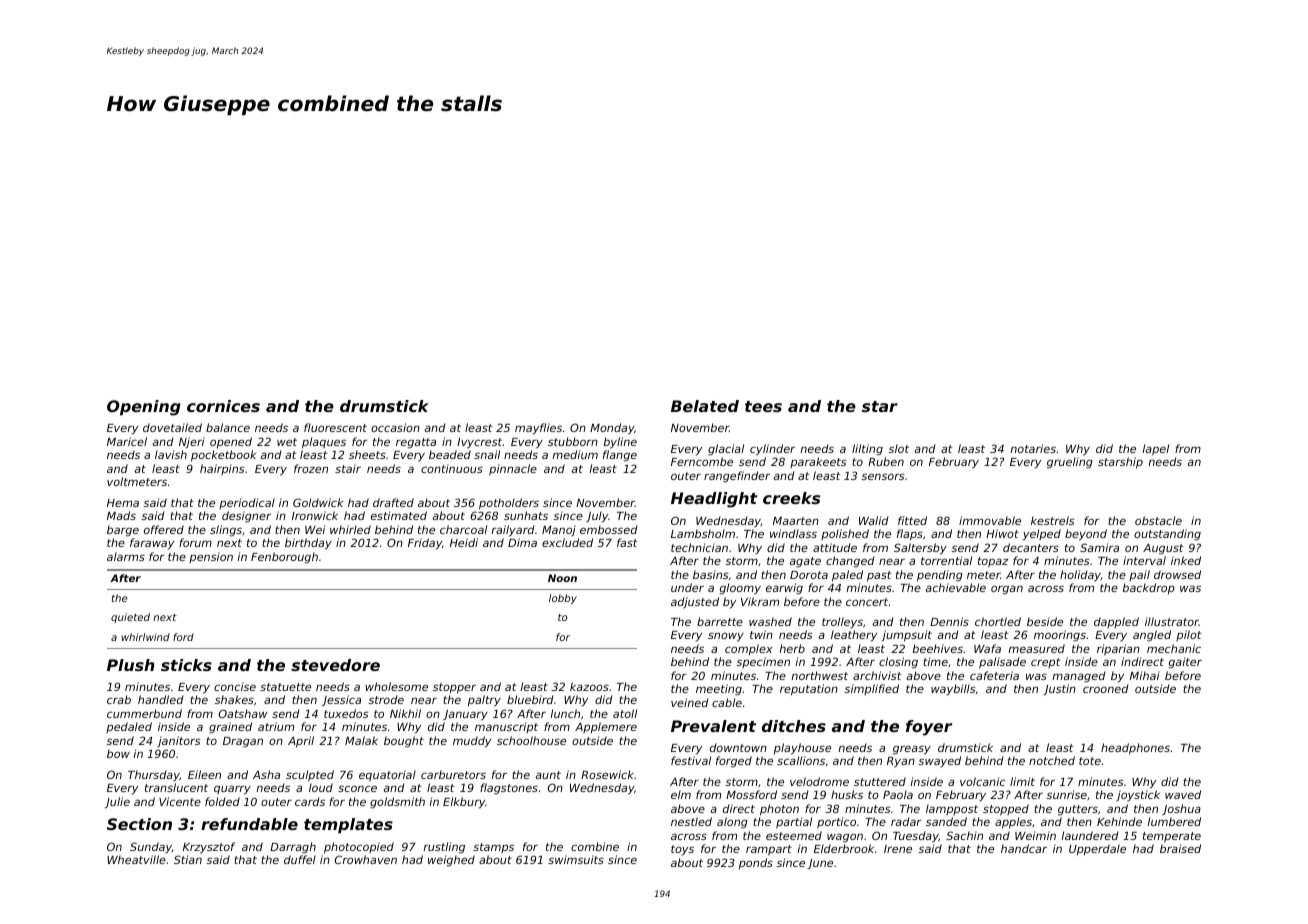  Describe the element at coordinates (1118, 649) in the document. I see `riparian` at that location.
